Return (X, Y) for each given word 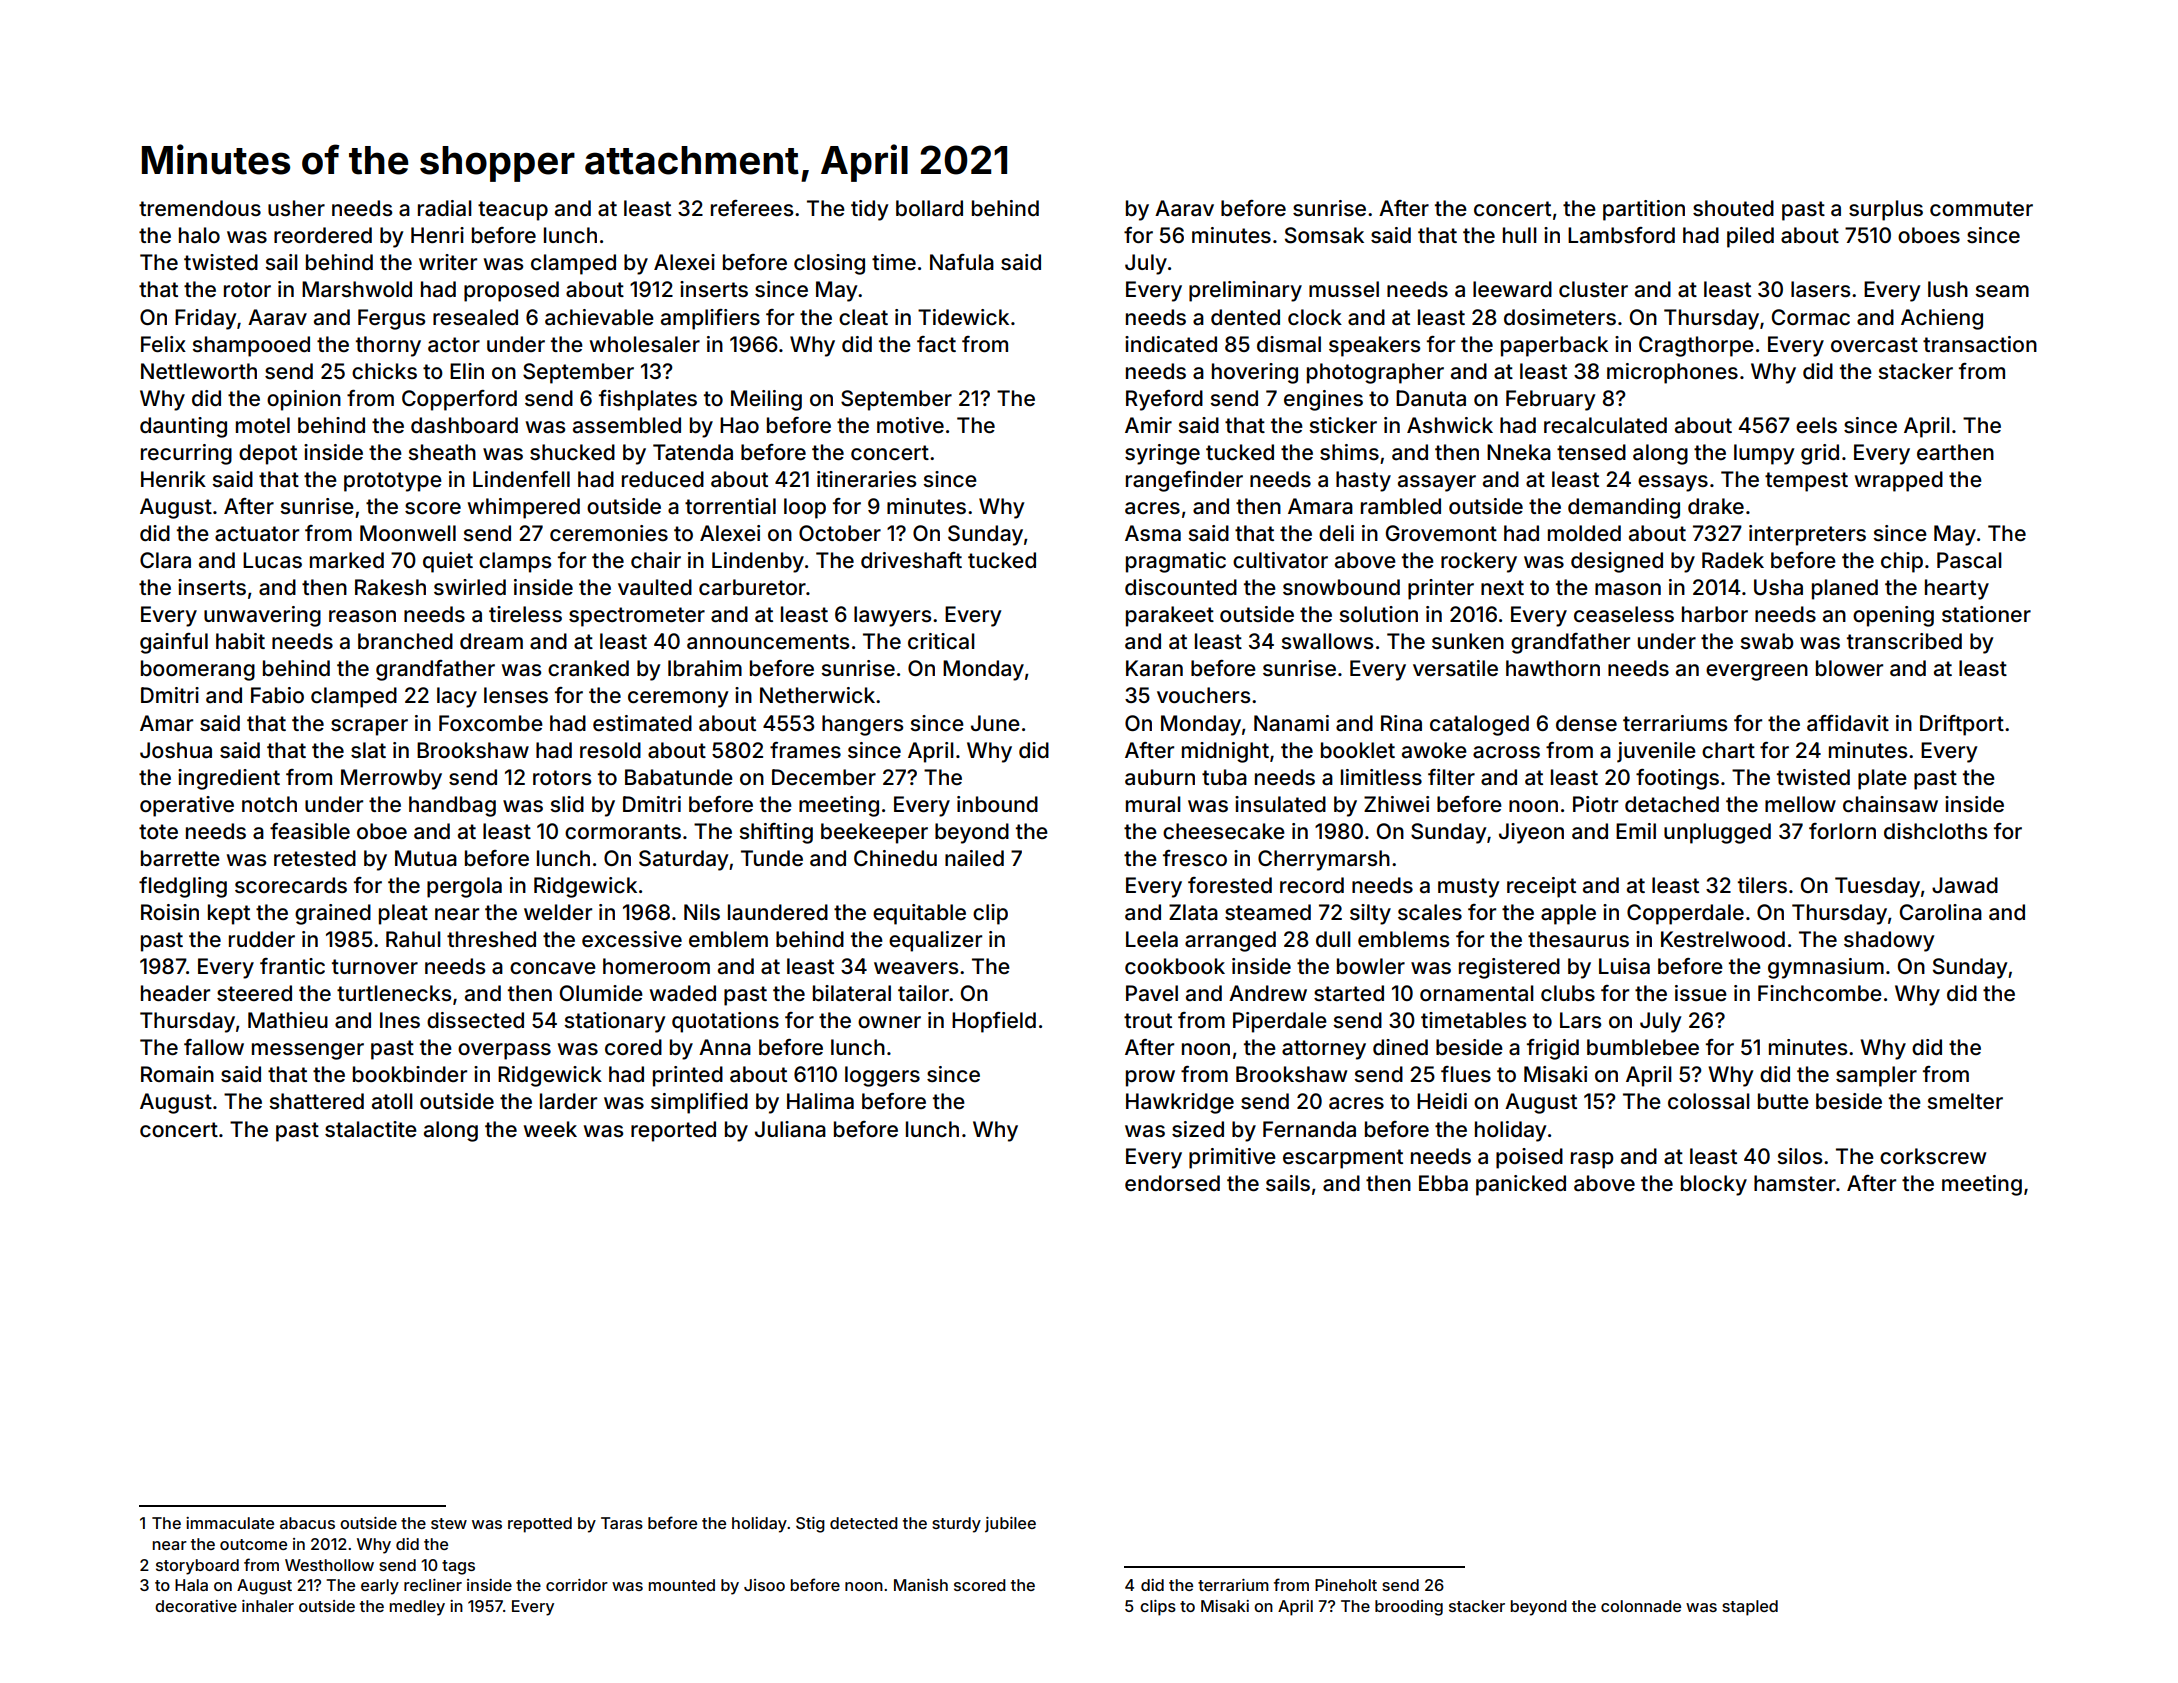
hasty (1363, 481)
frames (805, 750)
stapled (1750, 1608)
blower (1849, 668)
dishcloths (1935, 831)
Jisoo (764, 1585)
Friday (205, 319)
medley (417, 1608)
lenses (516, 695)
